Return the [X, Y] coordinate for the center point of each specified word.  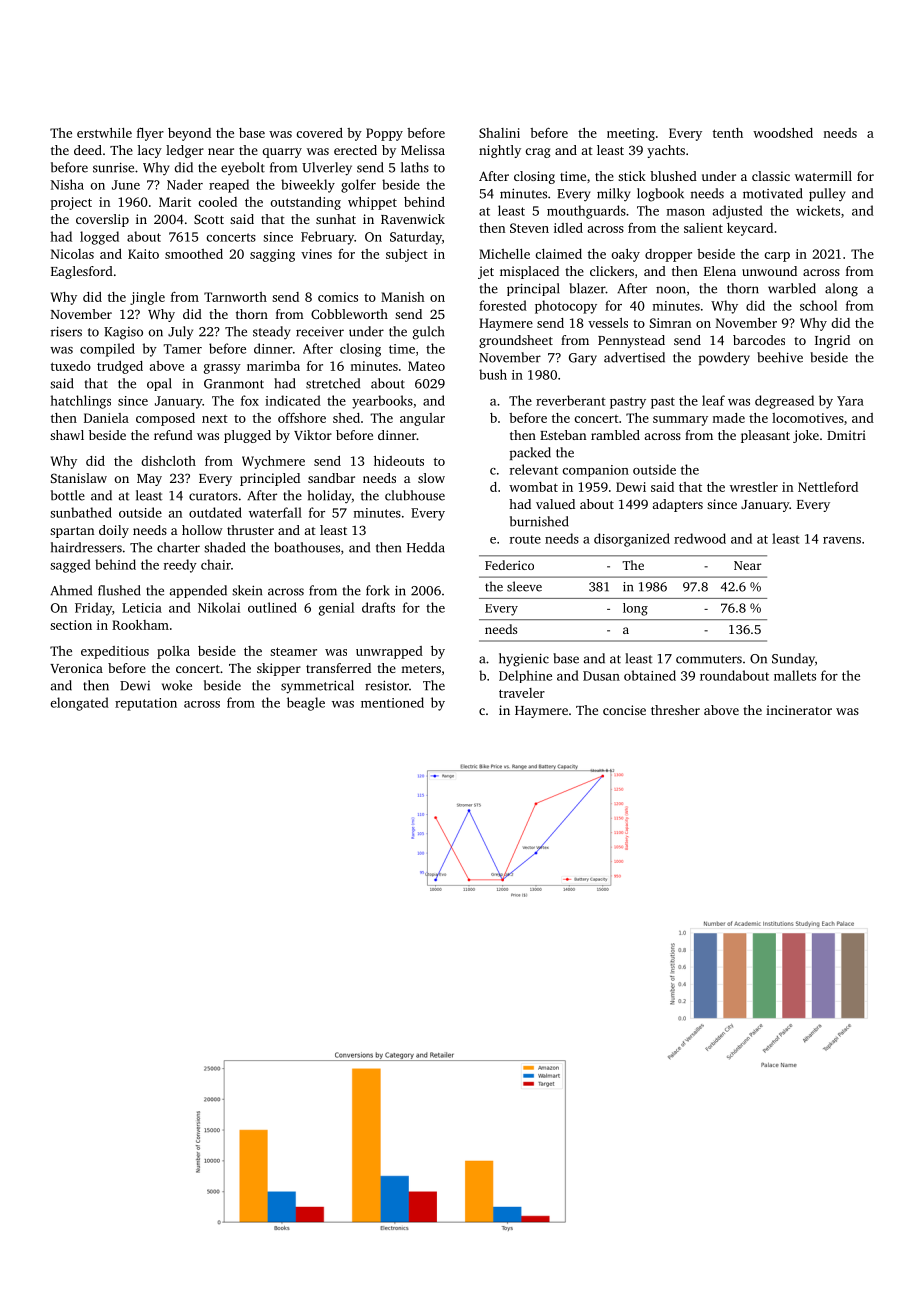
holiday [330, 497]
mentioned [392, 702]
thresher [675, 710]
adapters [678, 505]
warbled [792, 288]
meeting [631, 134]
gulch [428, 333]
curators [213, 496]
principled [270, 479]
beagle [306, 704]
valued [555, 504]
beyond [189, 134]
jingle [147, 298]
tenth [728, 133]
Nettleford [828, 487]
